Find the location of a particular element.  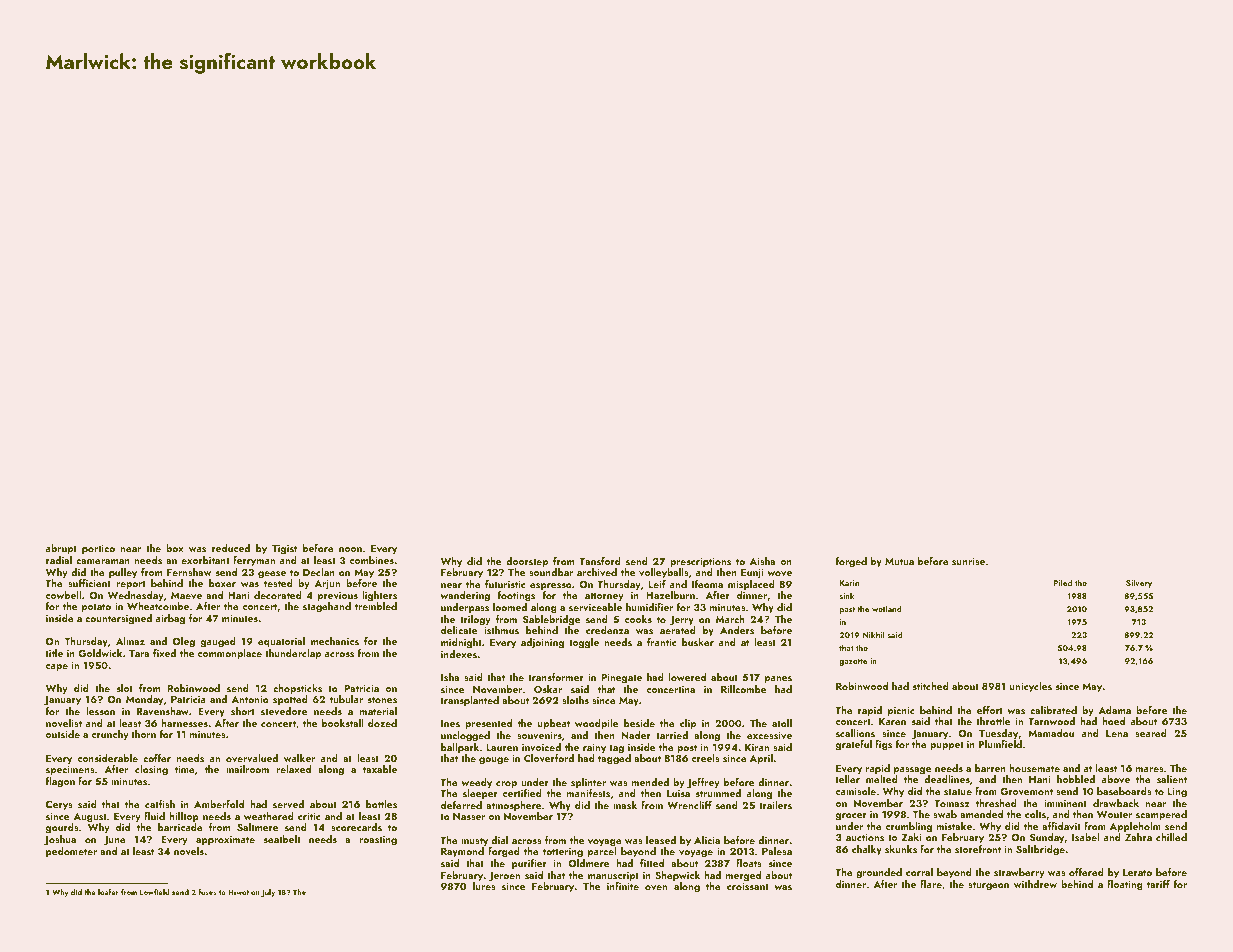

Anders is located at coordinates (737, 630).
